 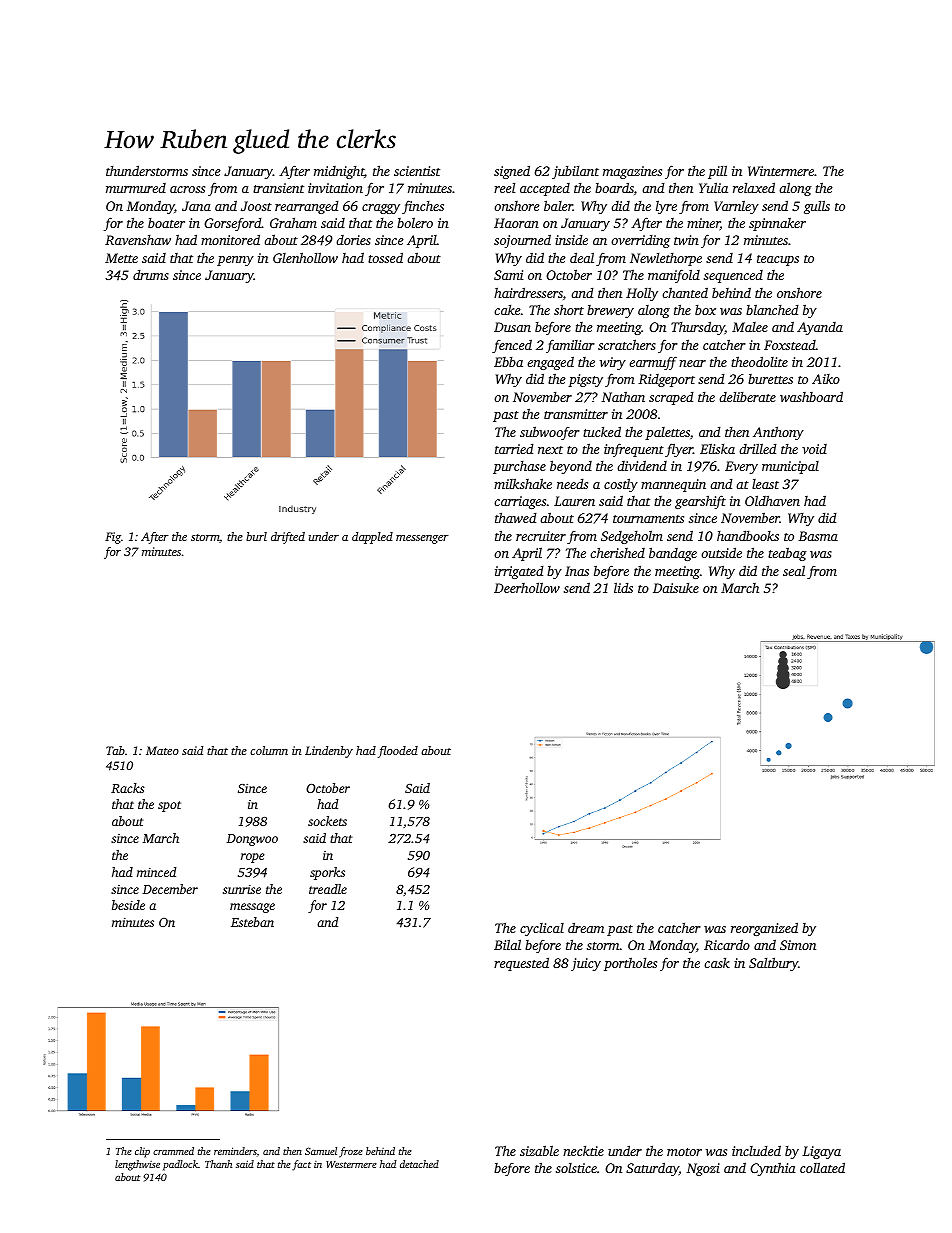 What do you see at coordinates (527, 587) in the page?
I see `Deerhollow` at bounding box center [527, 587].
